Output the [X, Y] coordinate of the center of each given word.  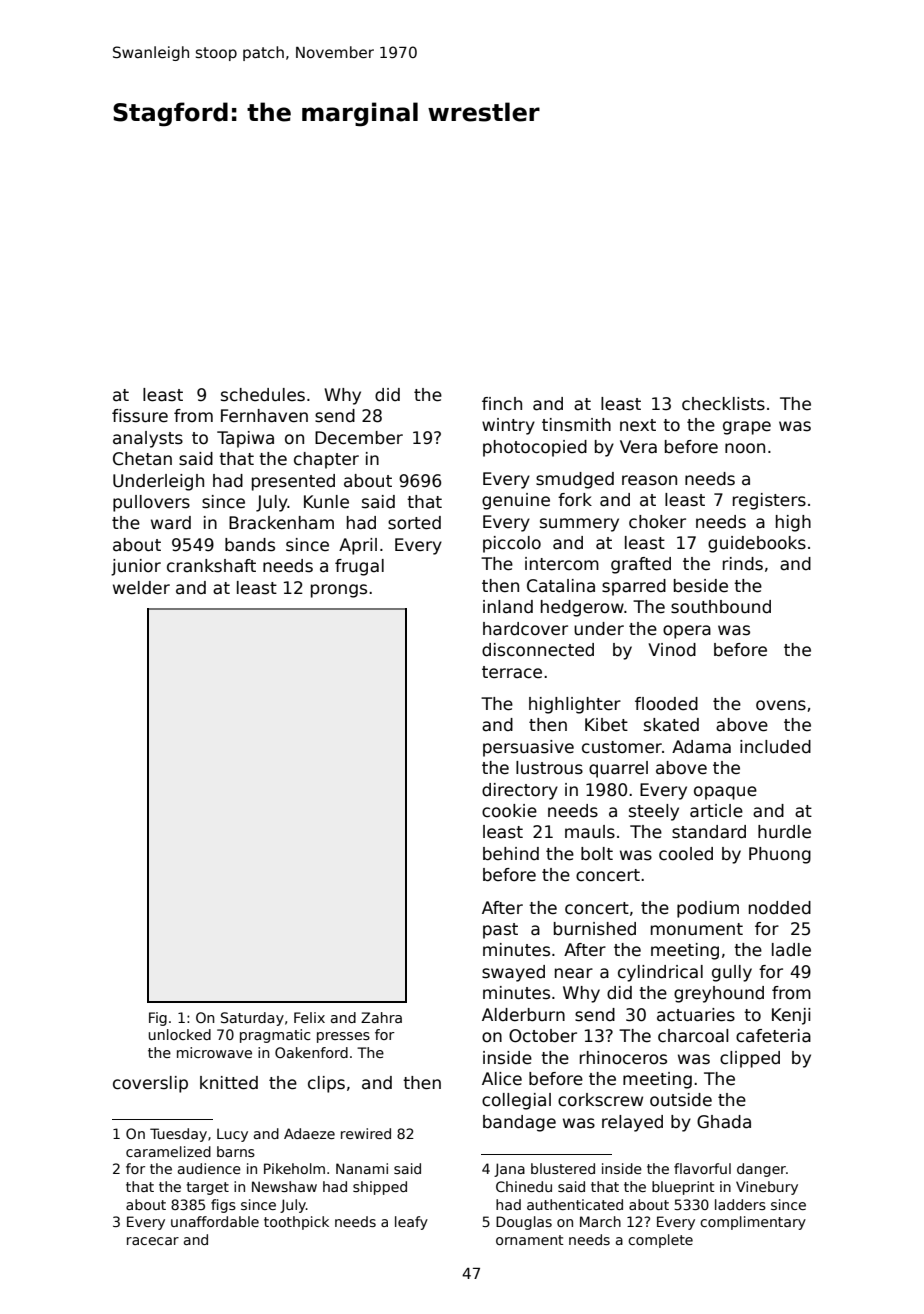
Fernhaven [264, 416]
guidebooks [757, 544]
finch [502, 404]
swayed [513, 973]
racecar [153, 1241]
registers [769, 501]
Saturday [252, 1019]
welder [141, 588]
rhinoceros [623, 1058]
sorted [414, 523]
